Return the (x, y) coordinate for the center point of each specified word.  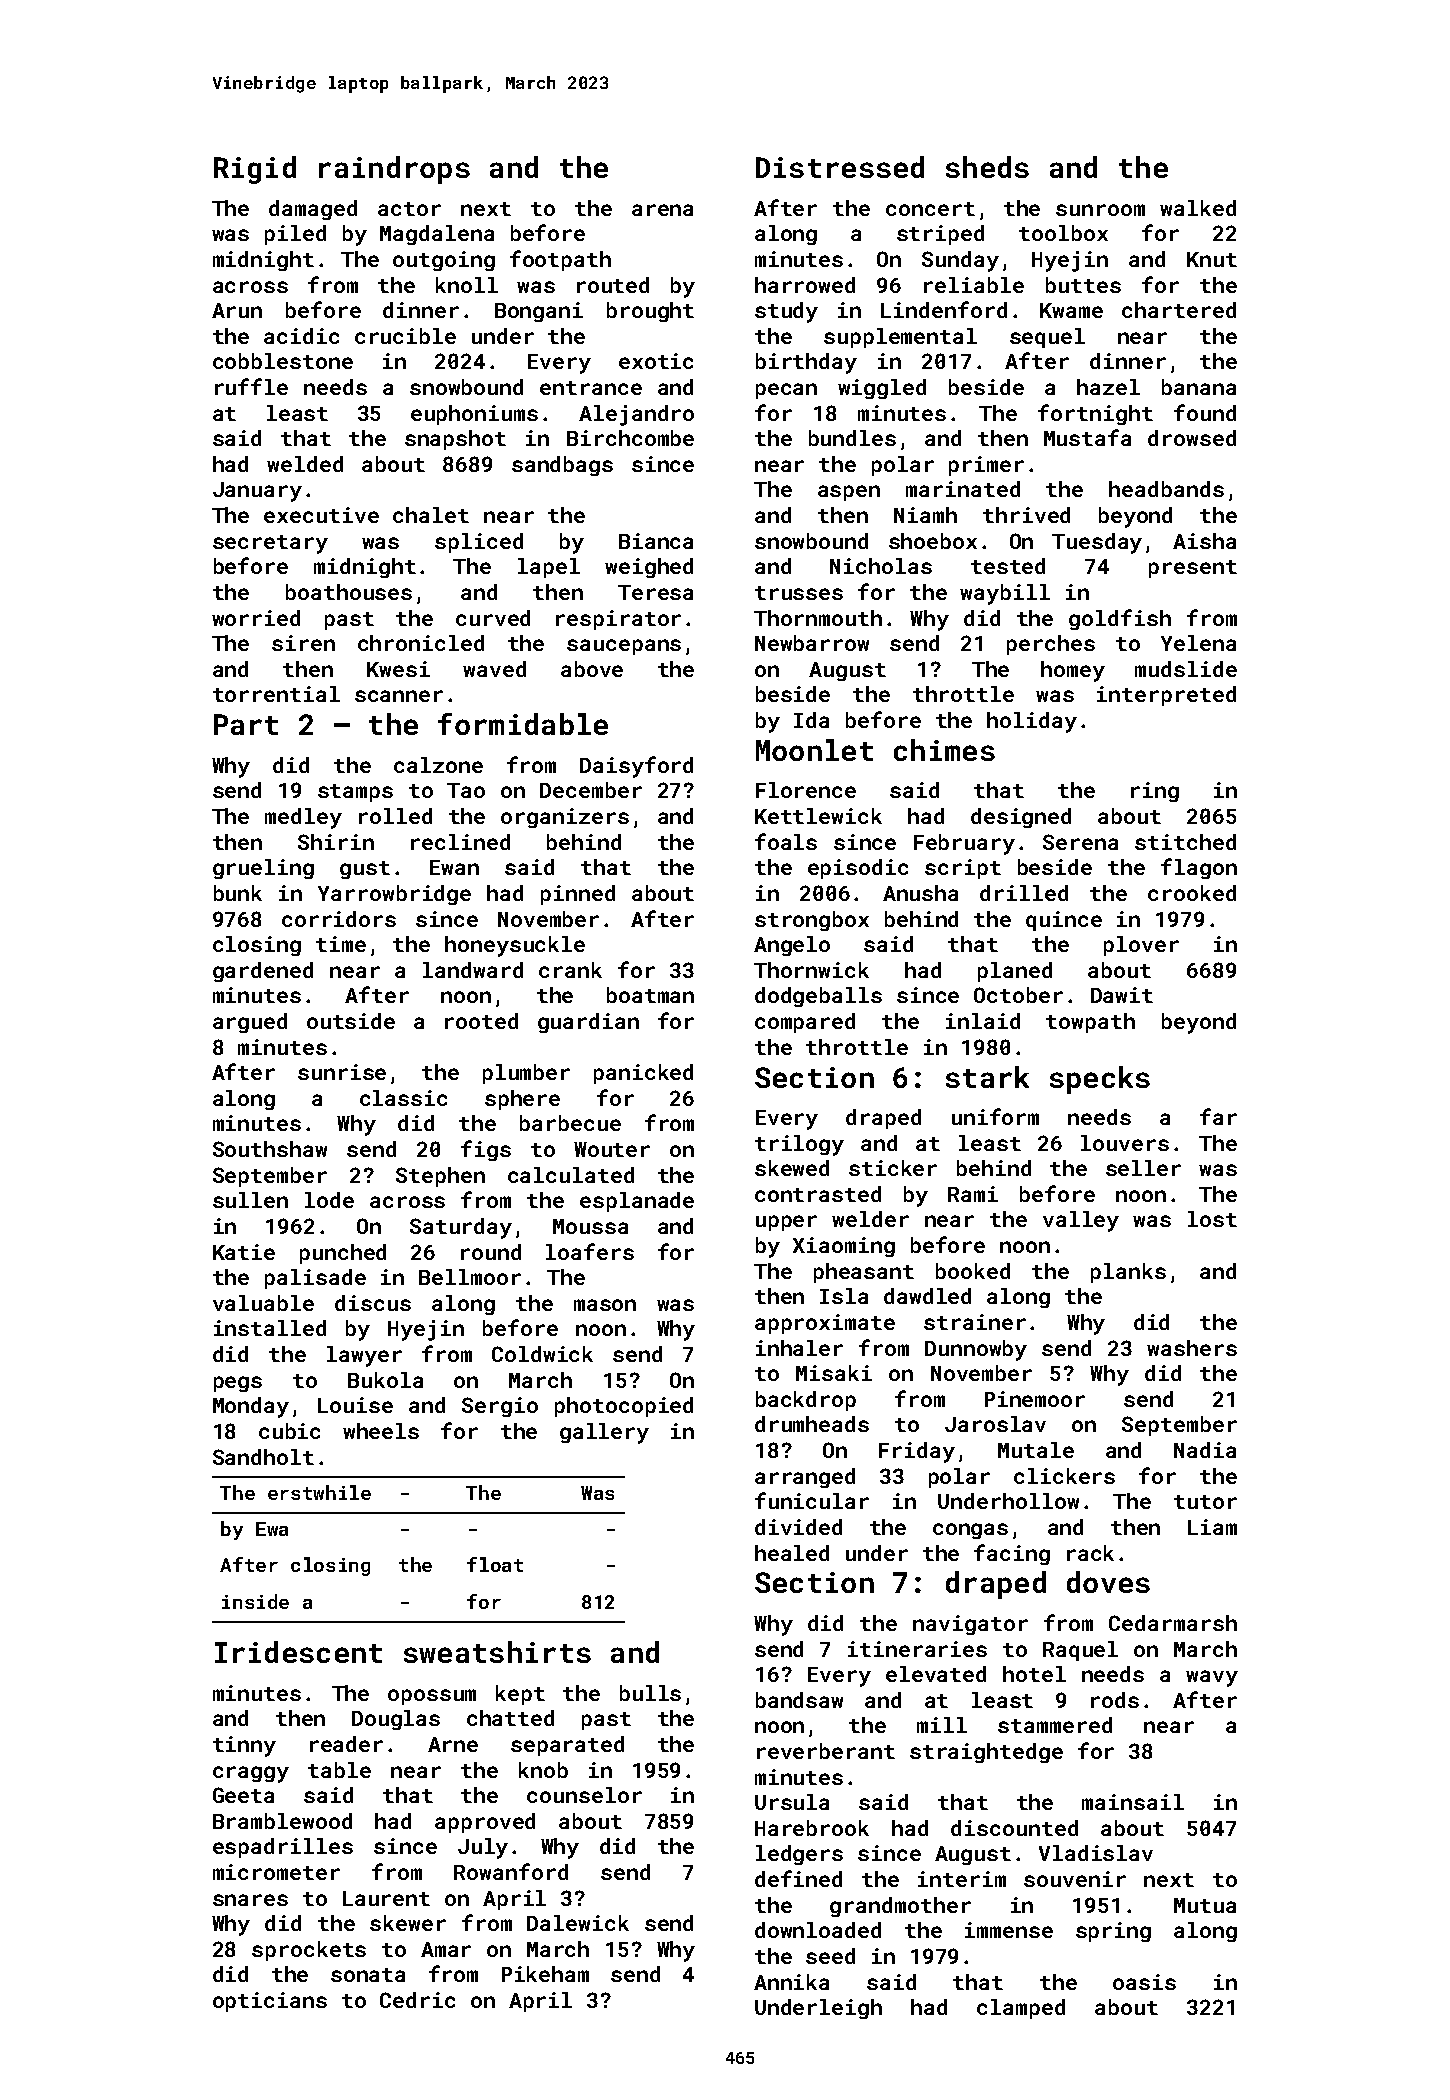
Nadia (1205, 1450)
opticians (270, 2002)
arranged (805, 1478)
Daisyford (636, 767)
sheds (987, 167)
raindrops (394, 170)
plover (1141, 946)
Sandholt (263, 1457)
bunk (238, 893)
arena (662, 210)
